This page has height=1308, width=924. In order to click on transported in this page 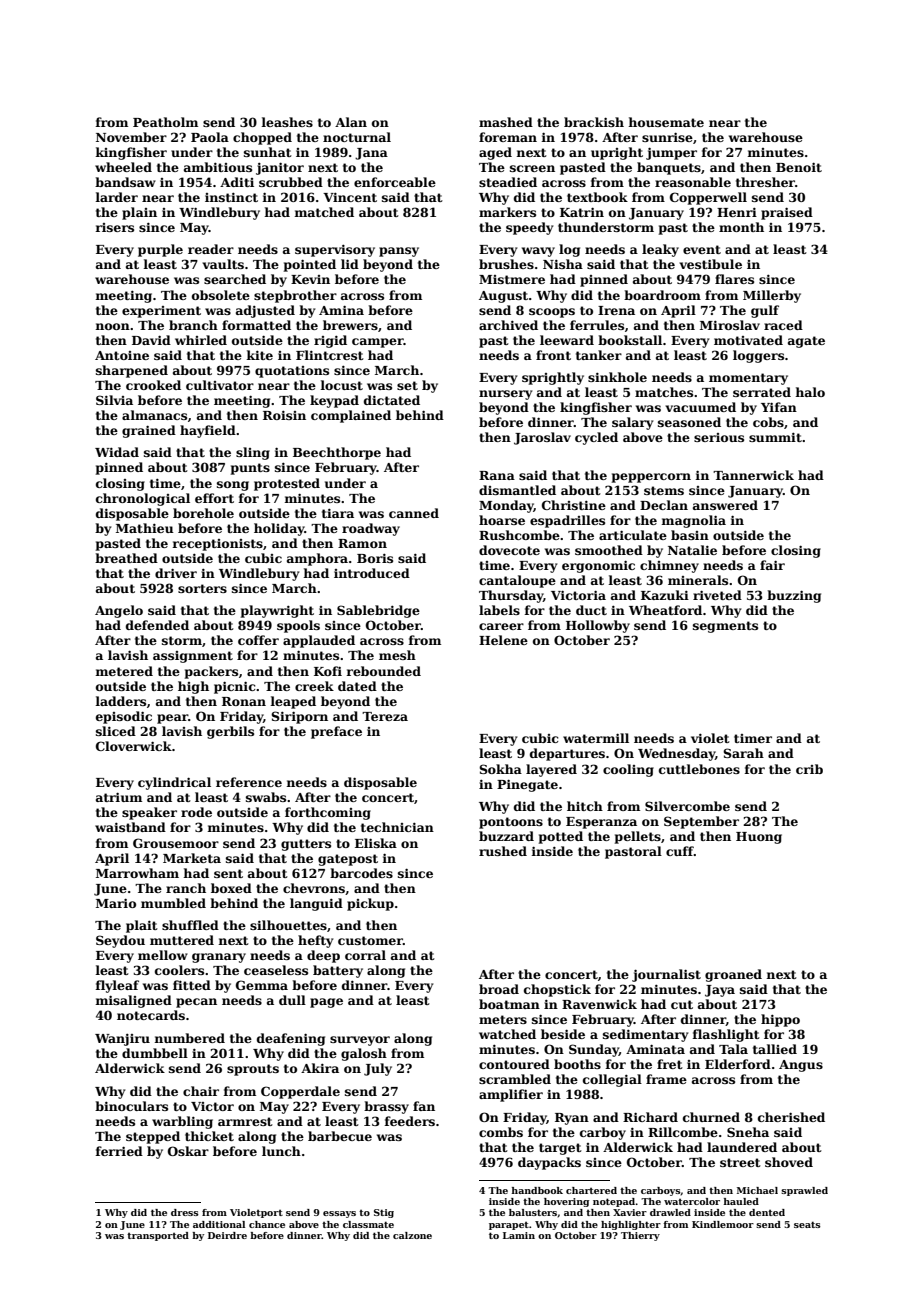, I will do `click(158, 1236)`.
